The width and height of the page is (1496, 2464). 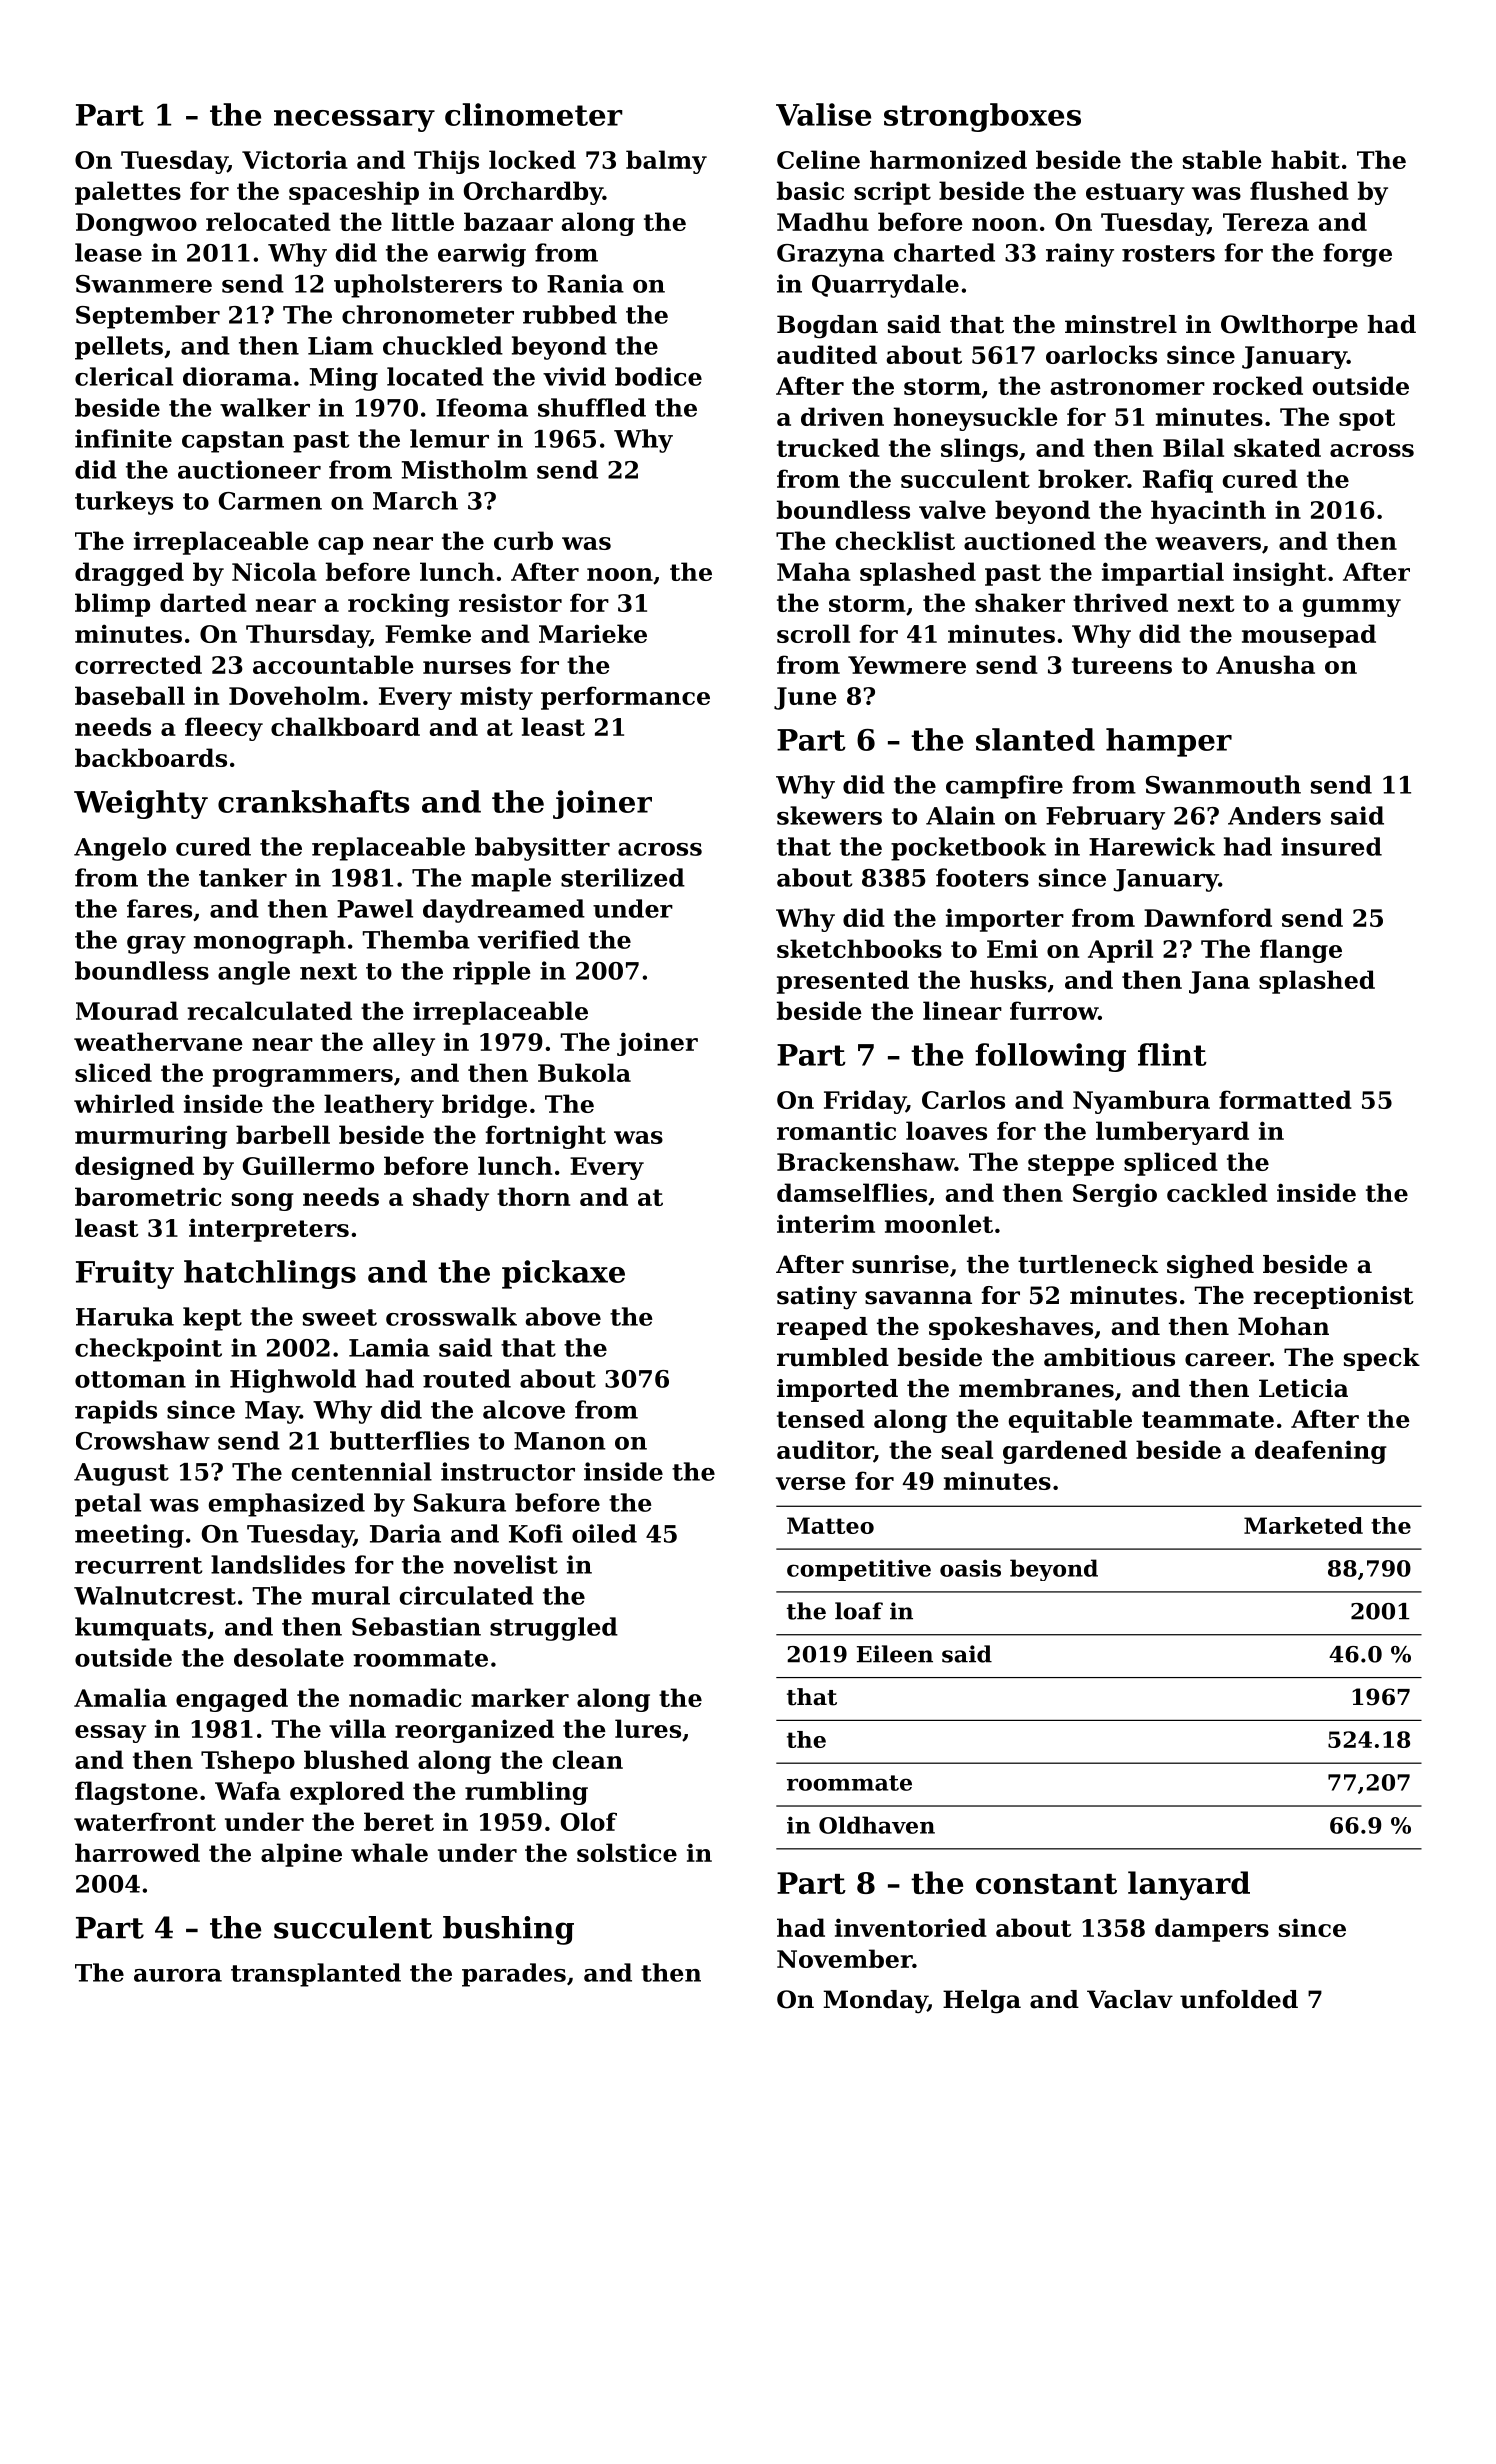 What do you see at coordinates (1222, 159) in the page?
I see `stable` at bounding box center [1222, 159].
